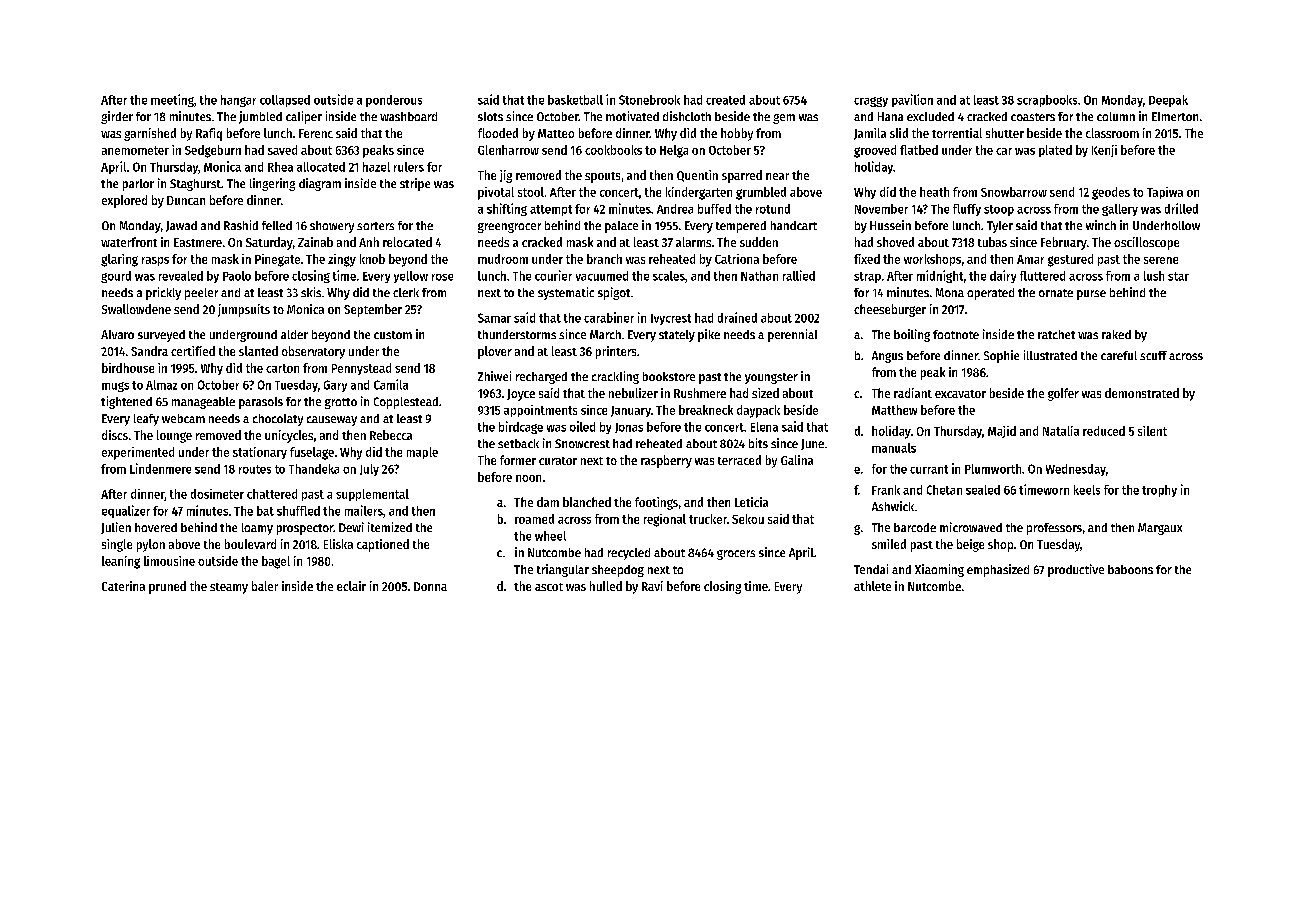 The width and height of the image is (1308, 924). What do you see at coordinates (737, 134) in the image?
I see `hobby` at bounding box center [737, 134].
